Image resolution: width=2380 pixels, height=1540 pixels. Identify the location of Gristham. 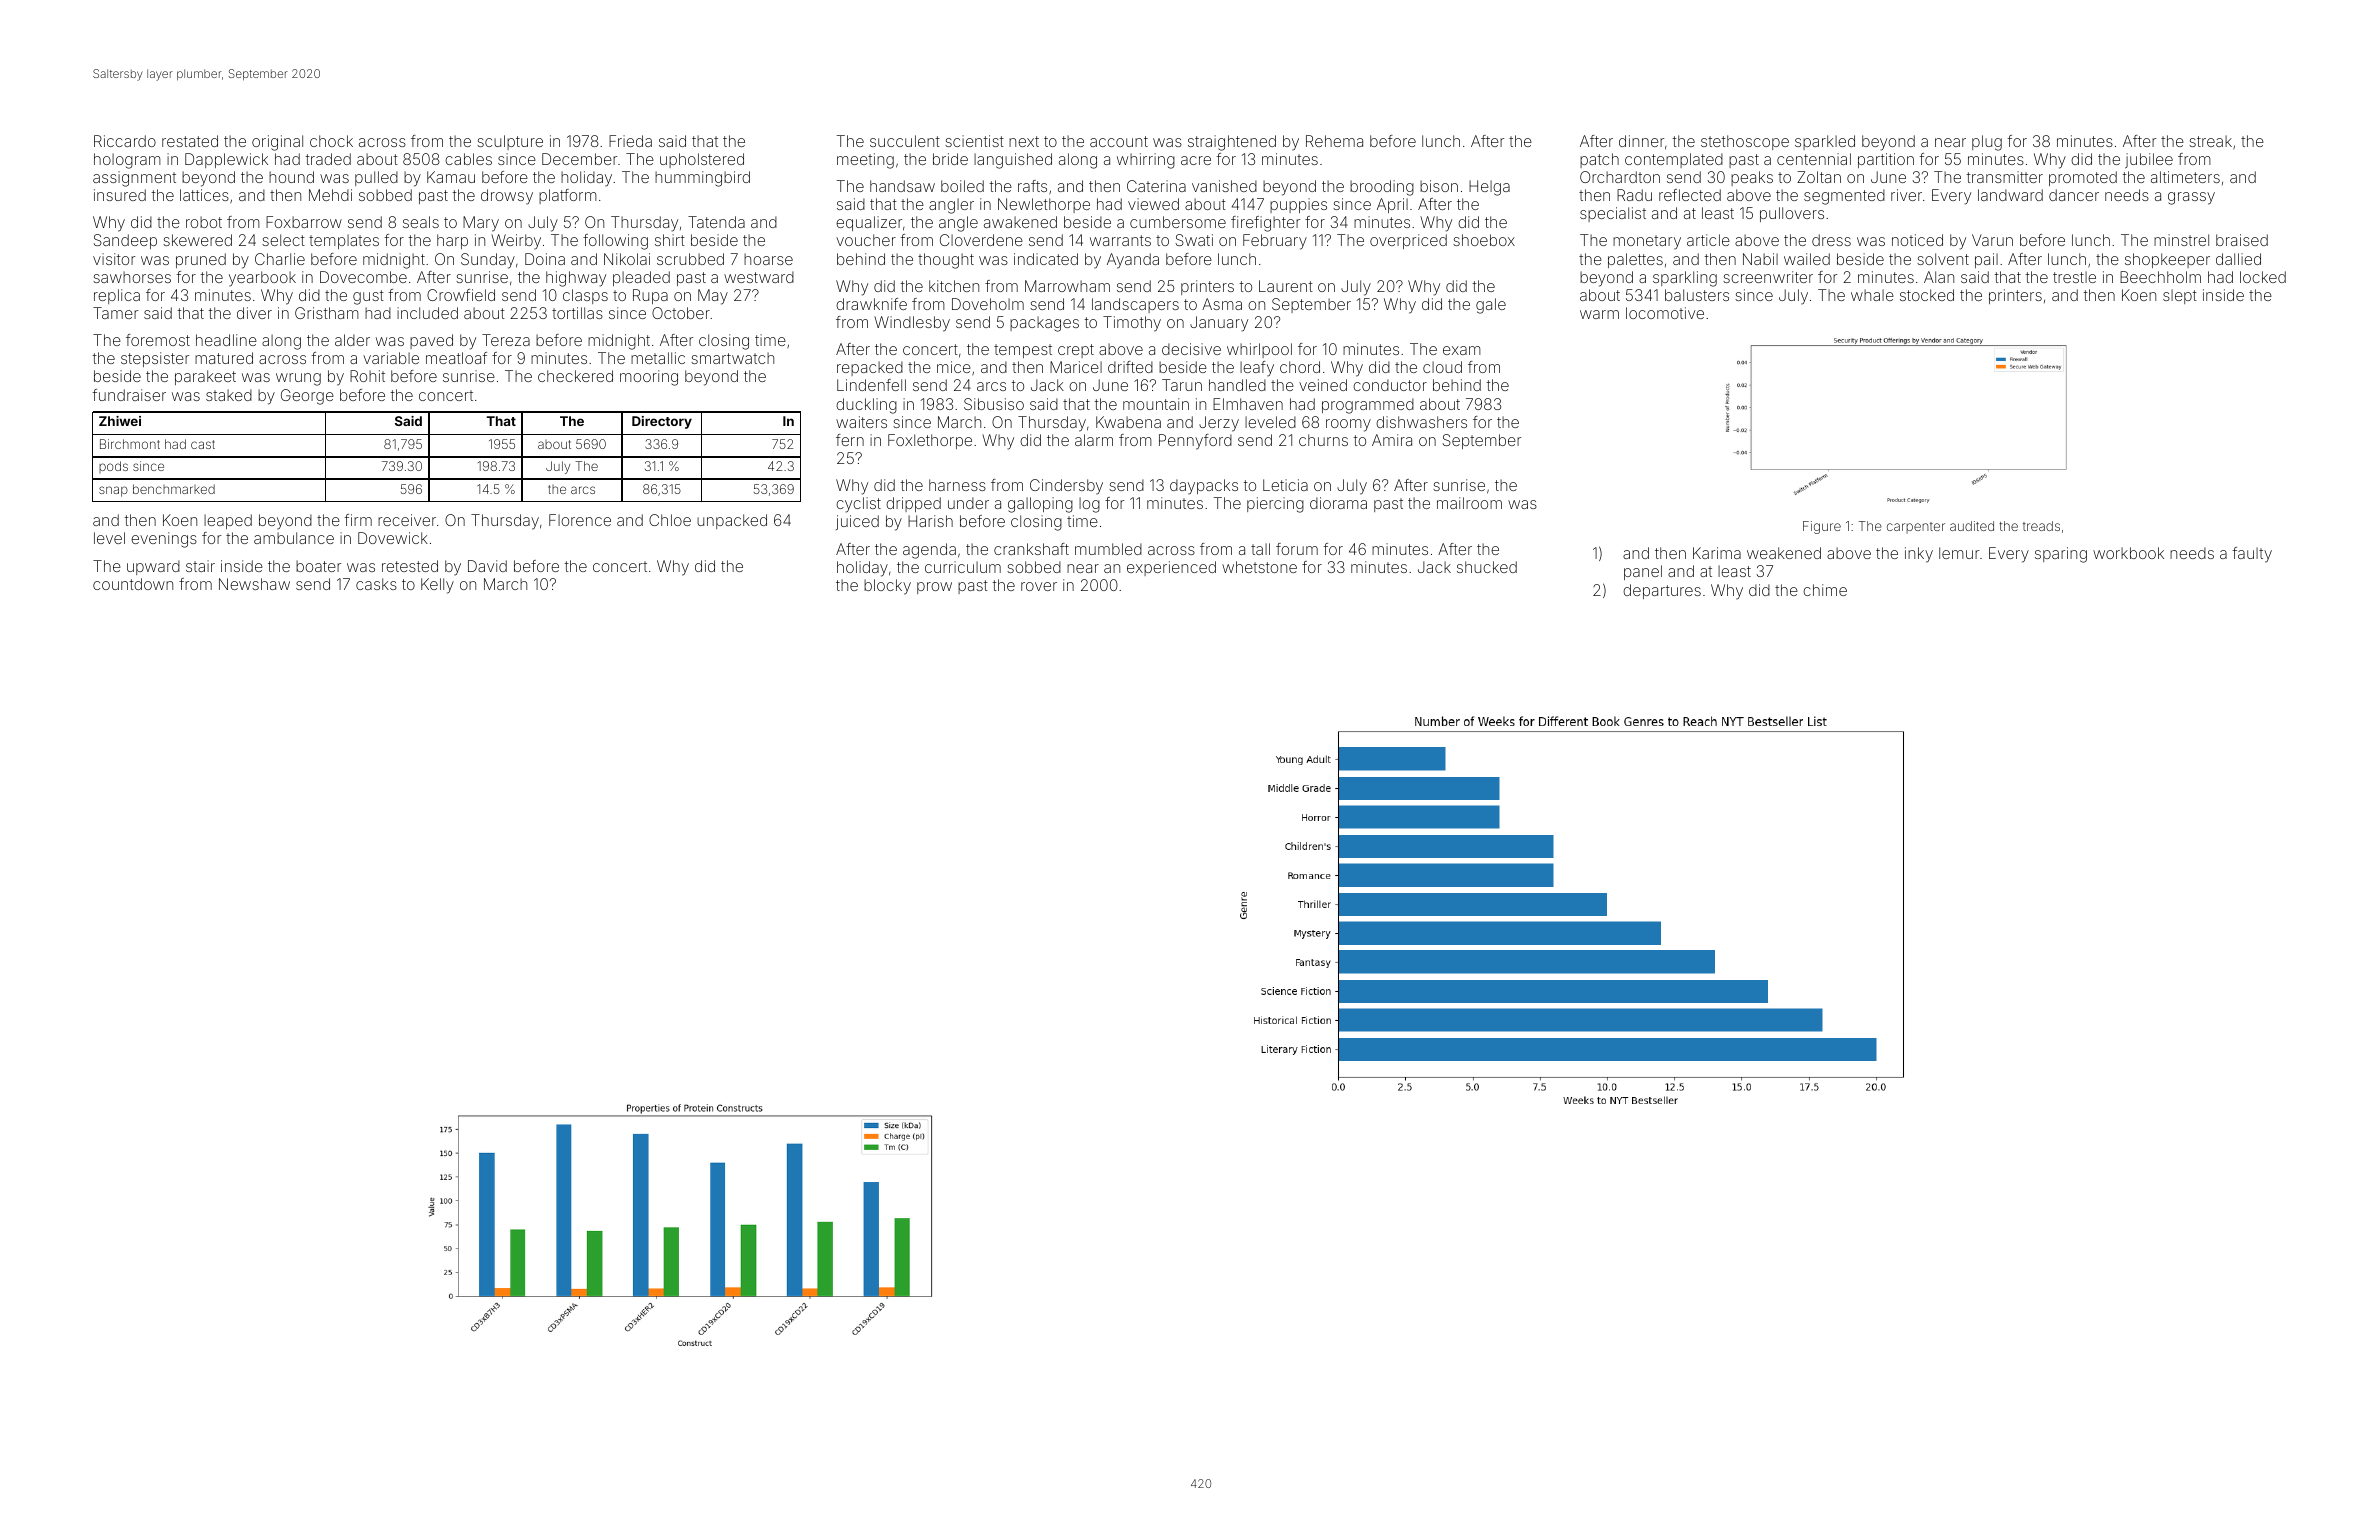
(327, 313).
